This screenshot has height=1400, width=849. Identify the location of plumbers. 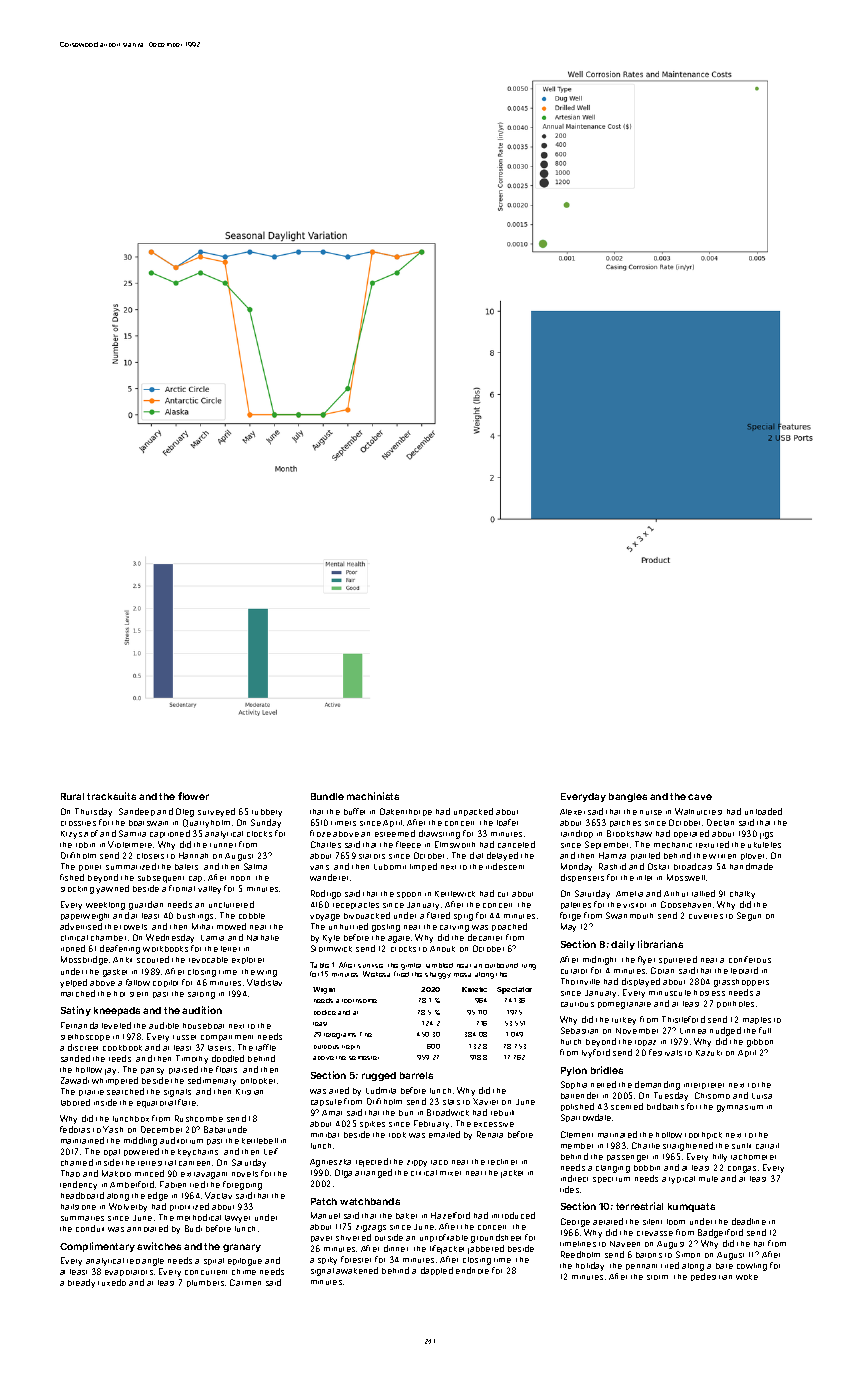
(205, 1283).
